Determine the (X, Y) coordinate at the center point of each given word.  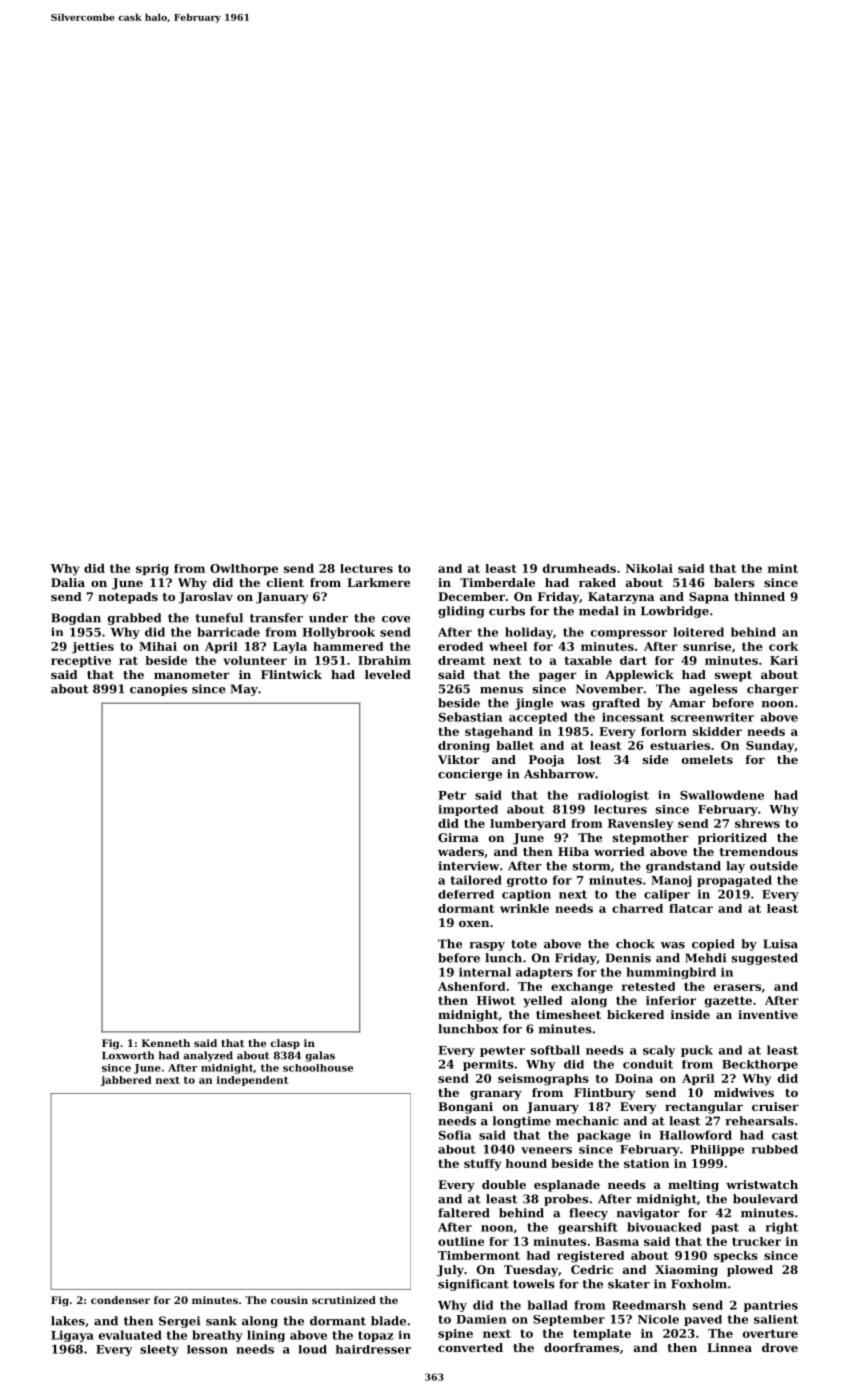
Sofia (455, 1135)
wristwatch (762, 1184)
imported (468, 810)
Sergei (179, 1322)
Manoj (671, 881)
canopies (158, 690)
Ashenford (472, 986)
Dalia (68, 582)
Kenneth (166, 1043)
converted (470, 1347)
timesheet (568, 1014)
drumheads (579, 568)
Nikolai (649, 568)
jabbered (126, 1081)
